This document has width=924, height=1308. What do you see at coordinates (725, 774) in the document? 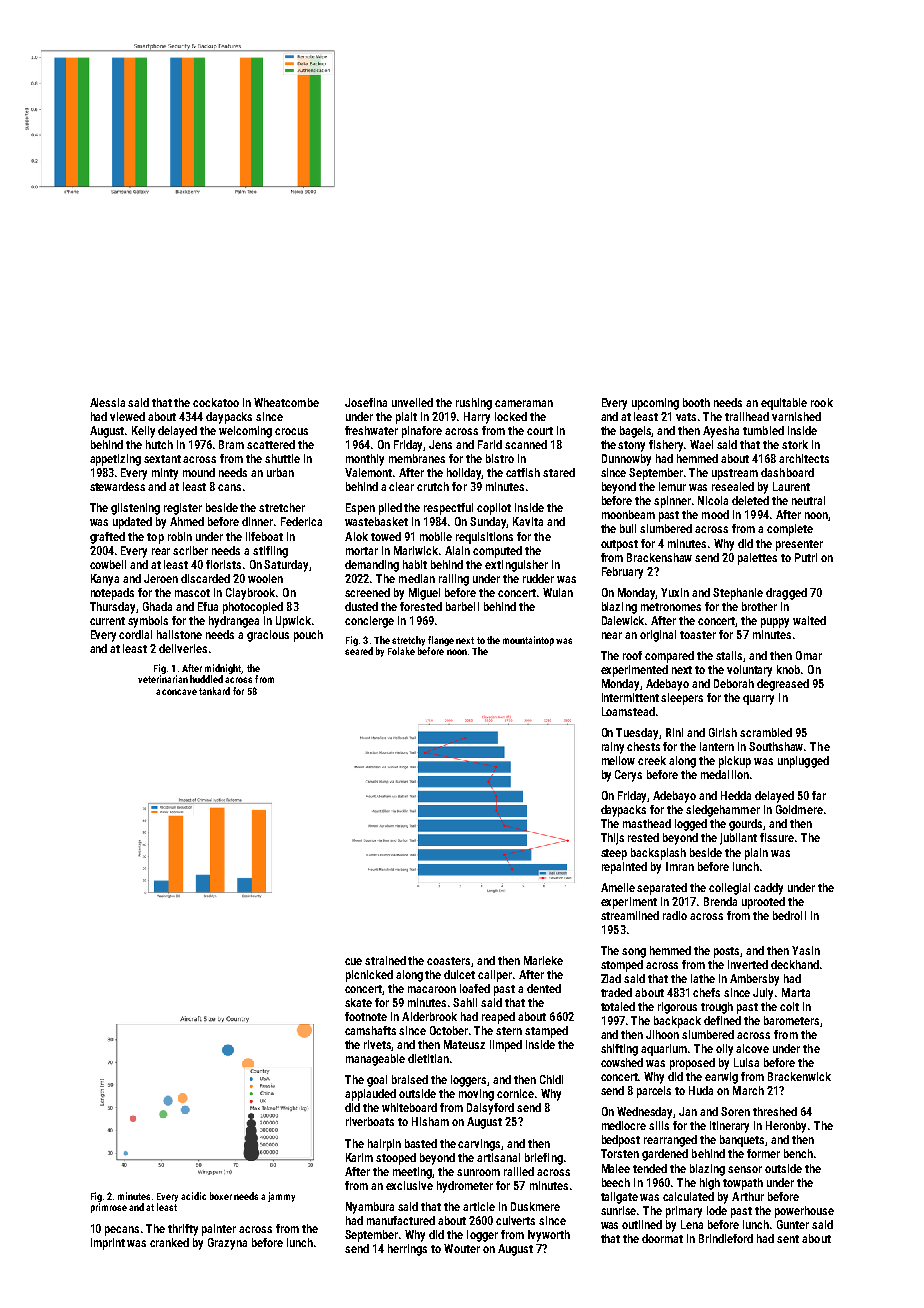
I see `medallion` at bounding box center [725, 774].
